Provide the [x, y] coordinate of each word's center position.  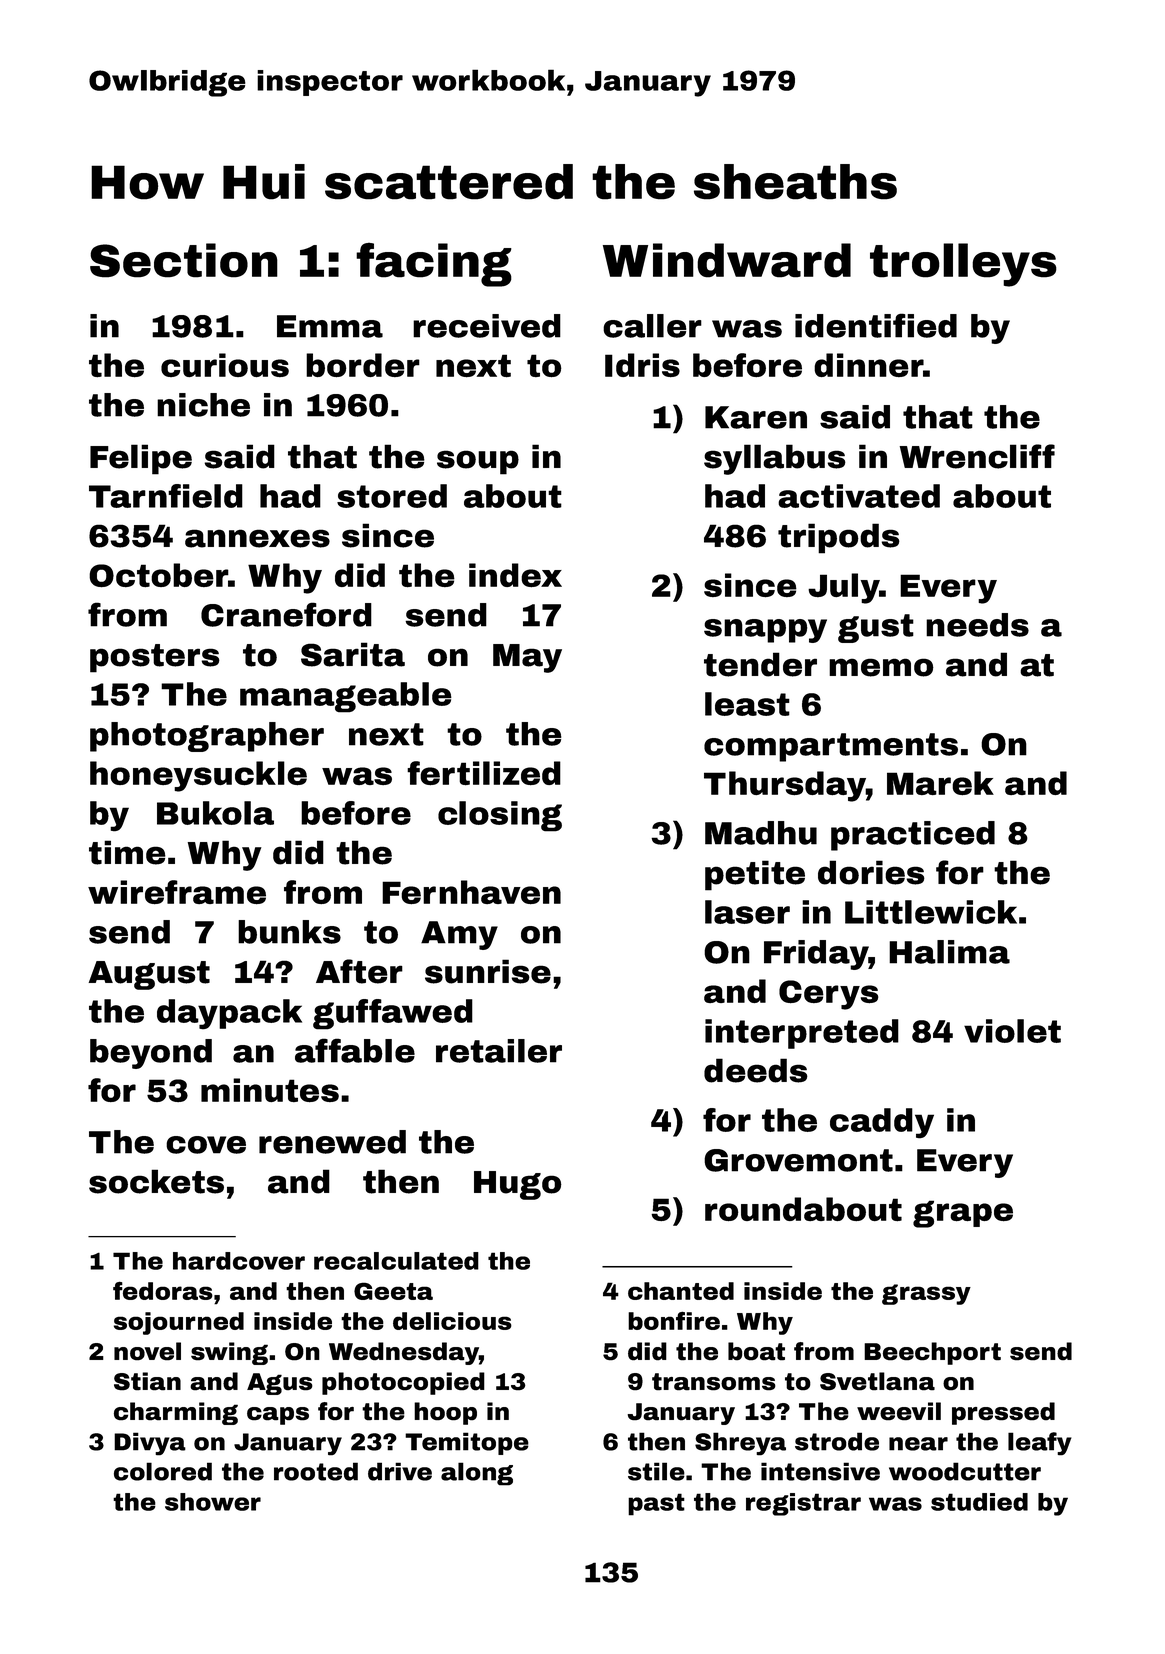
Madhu [761, 833]
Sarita [353, 654]
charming [176, 1413]
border [363, 365]
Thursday [785, 786]
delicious [452, 1321]
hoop [445, 1413]
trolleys [963, 265]
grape [963, 1214]
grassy [926, 1294]
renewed [332, 1142]
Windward [727, 260]
